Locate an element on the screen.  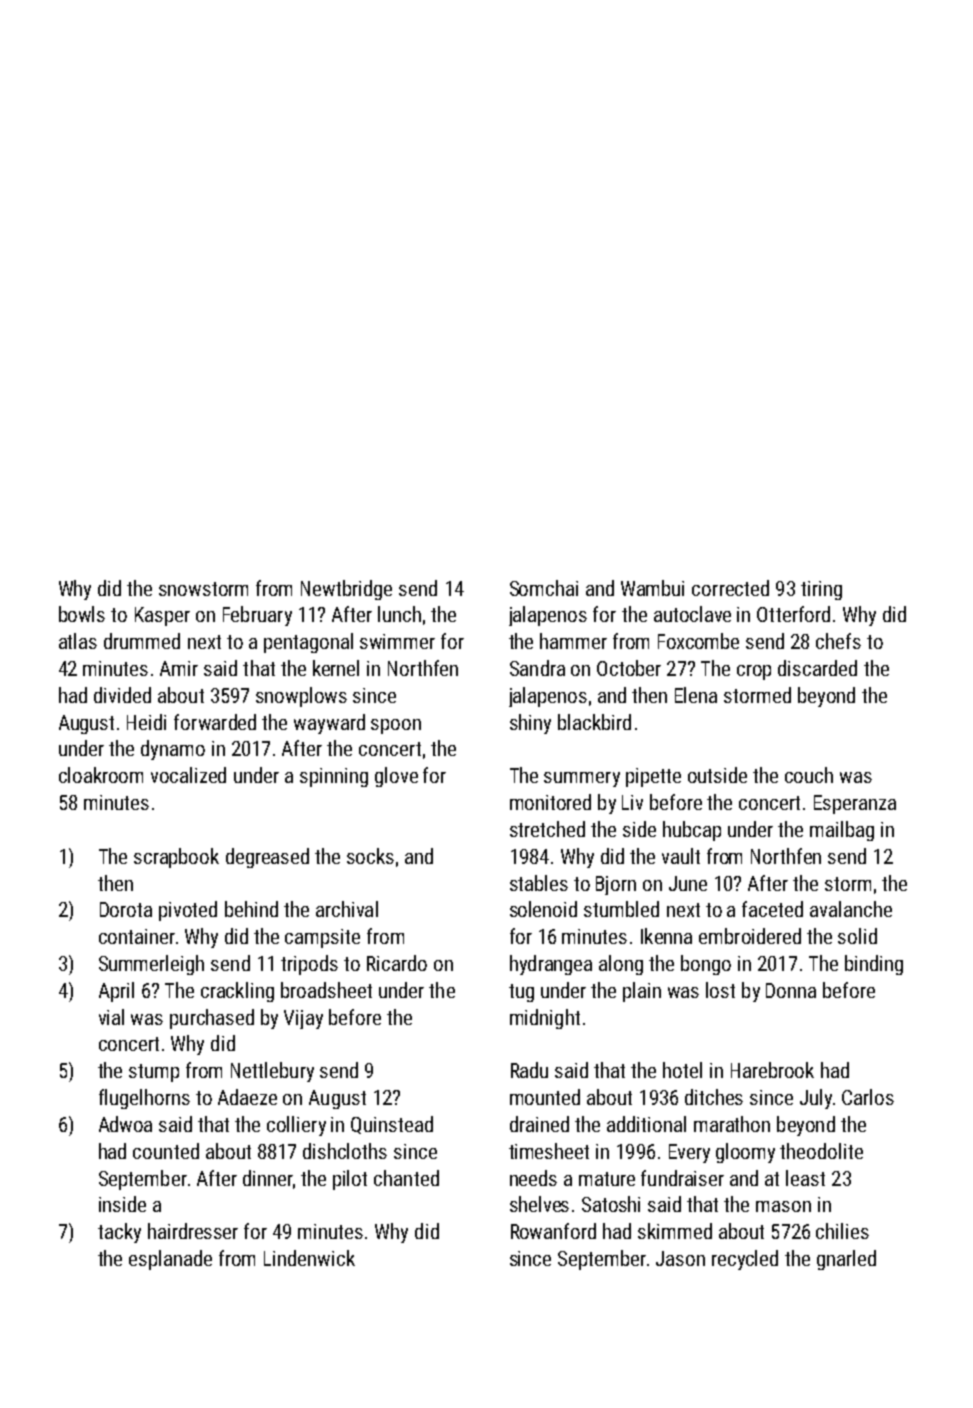
gnarled is located at coordinates (846, 1260).
